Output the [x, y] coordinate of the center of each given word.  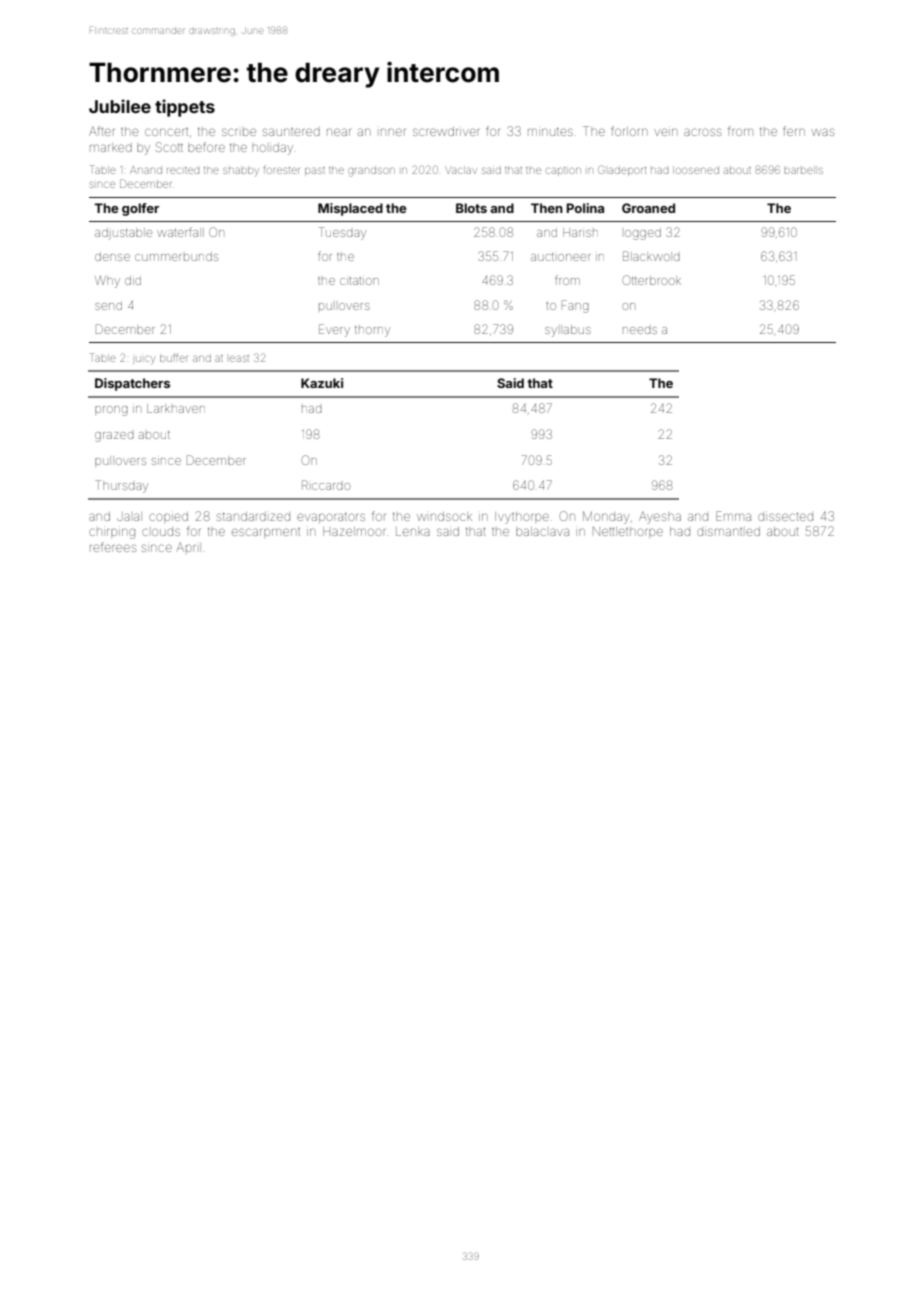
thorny [372, 331]
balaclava [542, 531]
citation [359, 281]
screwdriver [446, 131]
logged [643, 234]
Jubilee [120, 106]
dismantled [728, 531]
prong [111, 411]
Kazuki [322, 383]
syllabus [568, 331]
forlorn [629, 131]
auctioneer [560, 257]
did [133, 280]
